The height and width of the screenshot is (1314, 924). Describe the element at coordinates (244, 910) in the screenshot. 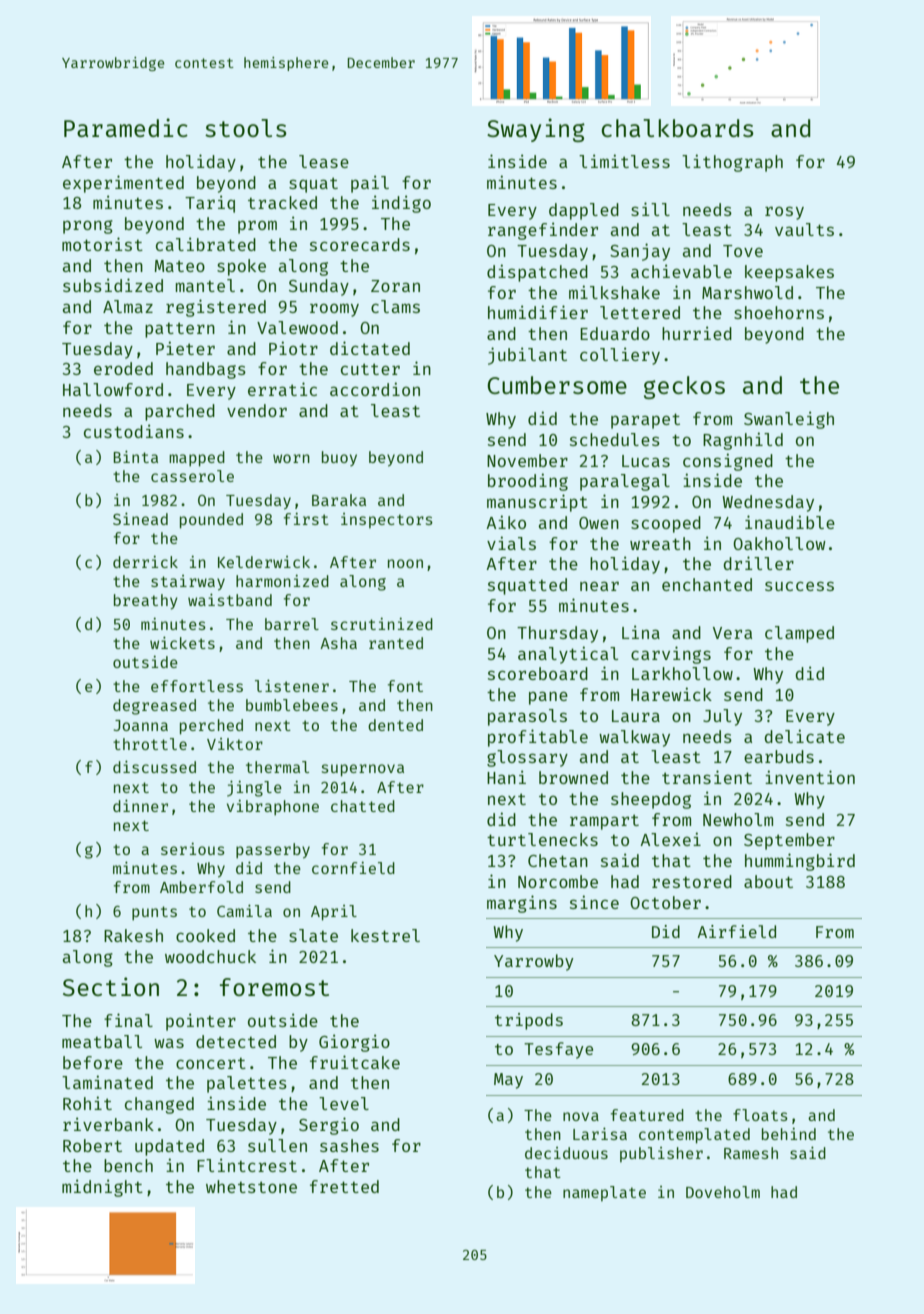

I see `Camila` at that location.
